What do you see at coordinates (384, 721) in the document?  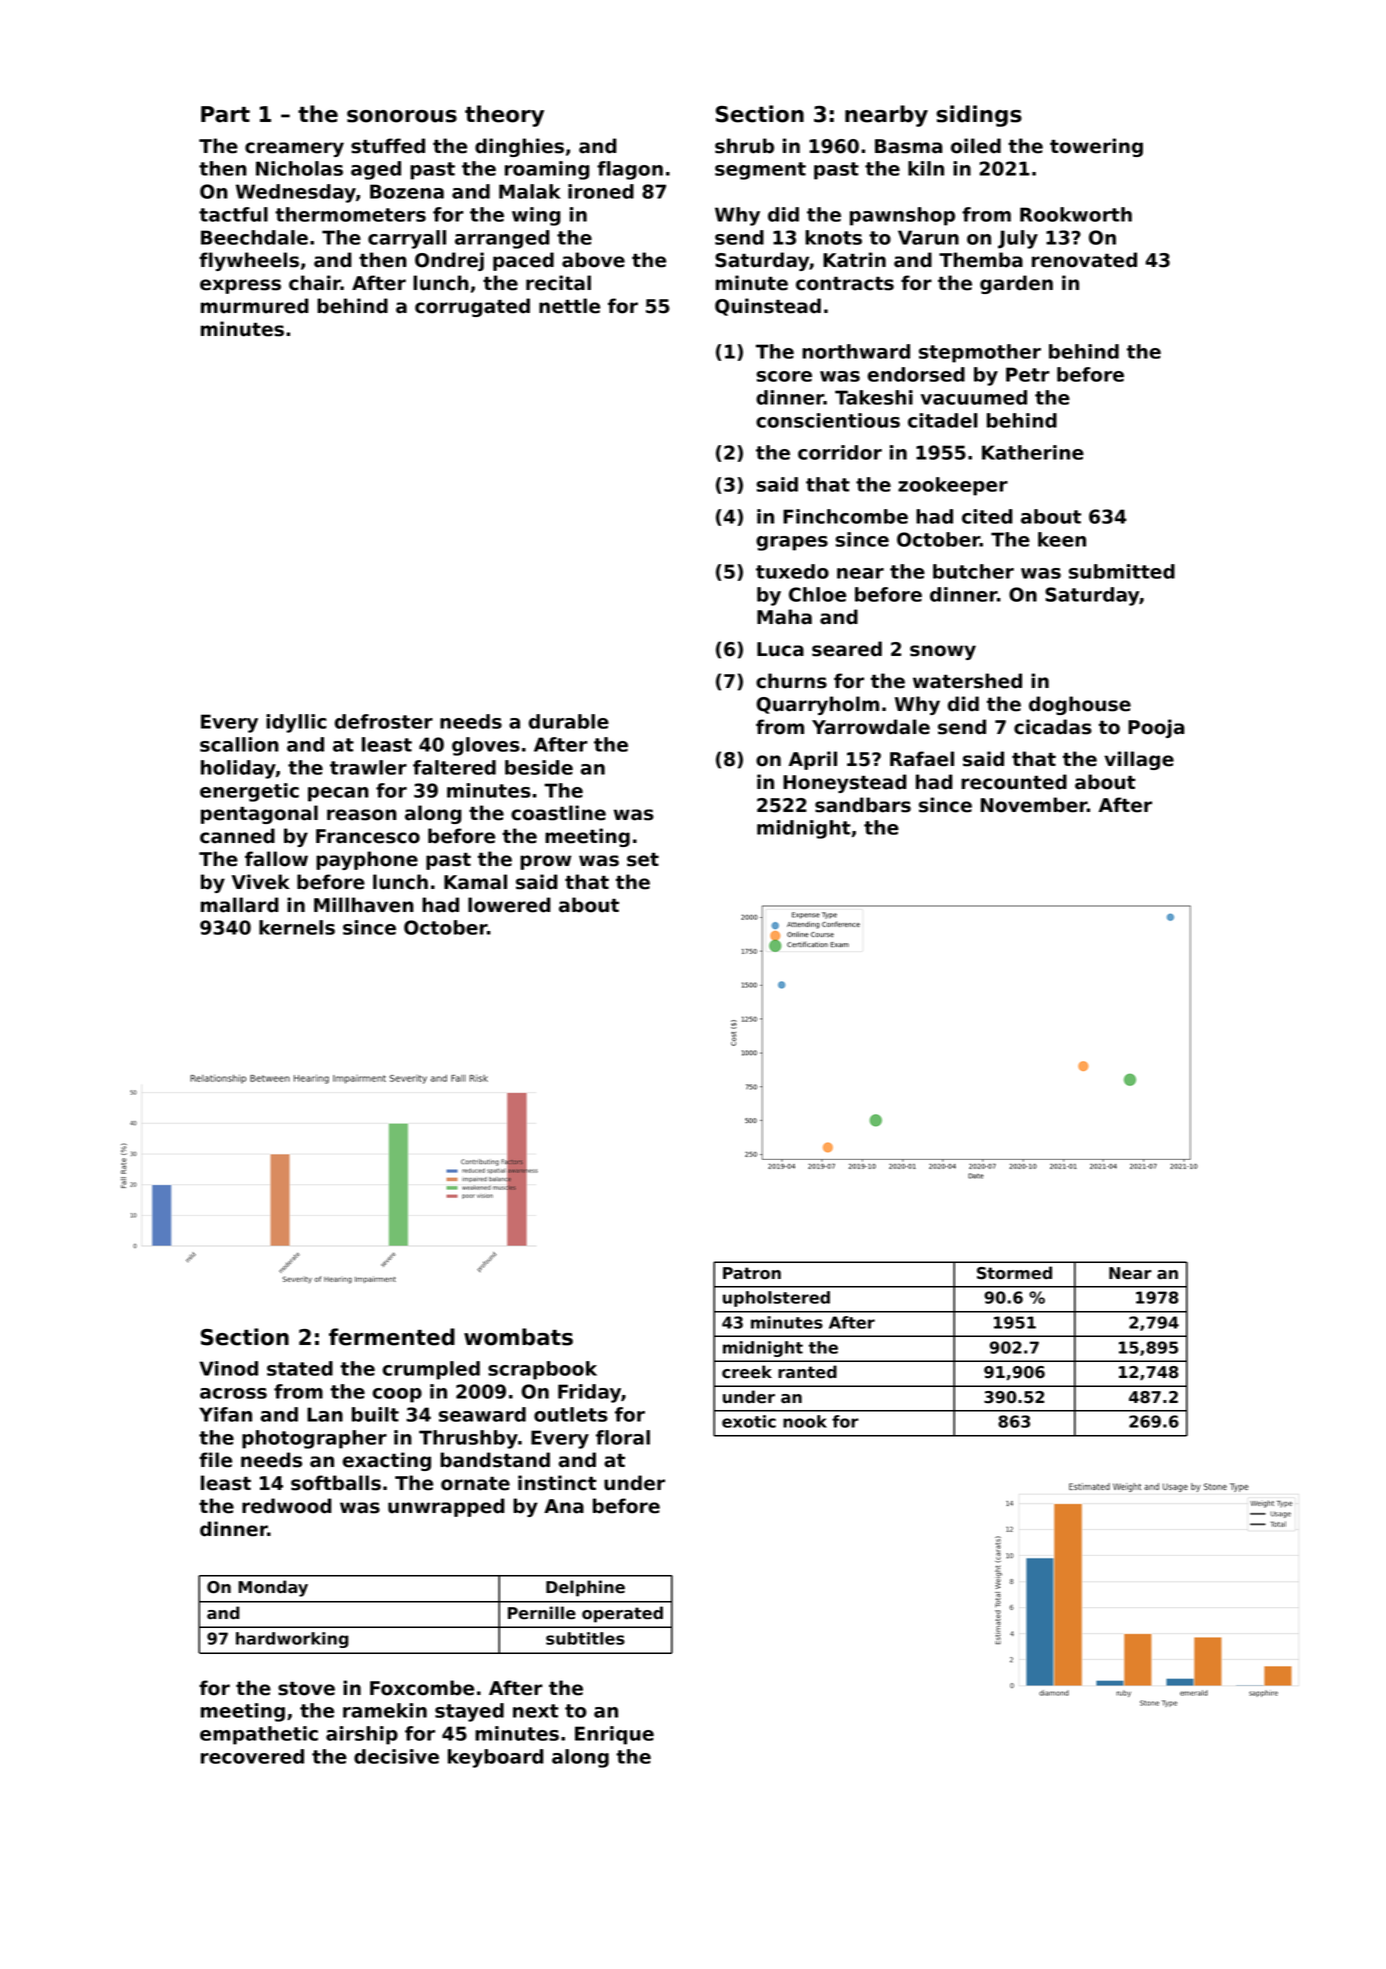 I see `defroster` at bounding box center [384, 721].
